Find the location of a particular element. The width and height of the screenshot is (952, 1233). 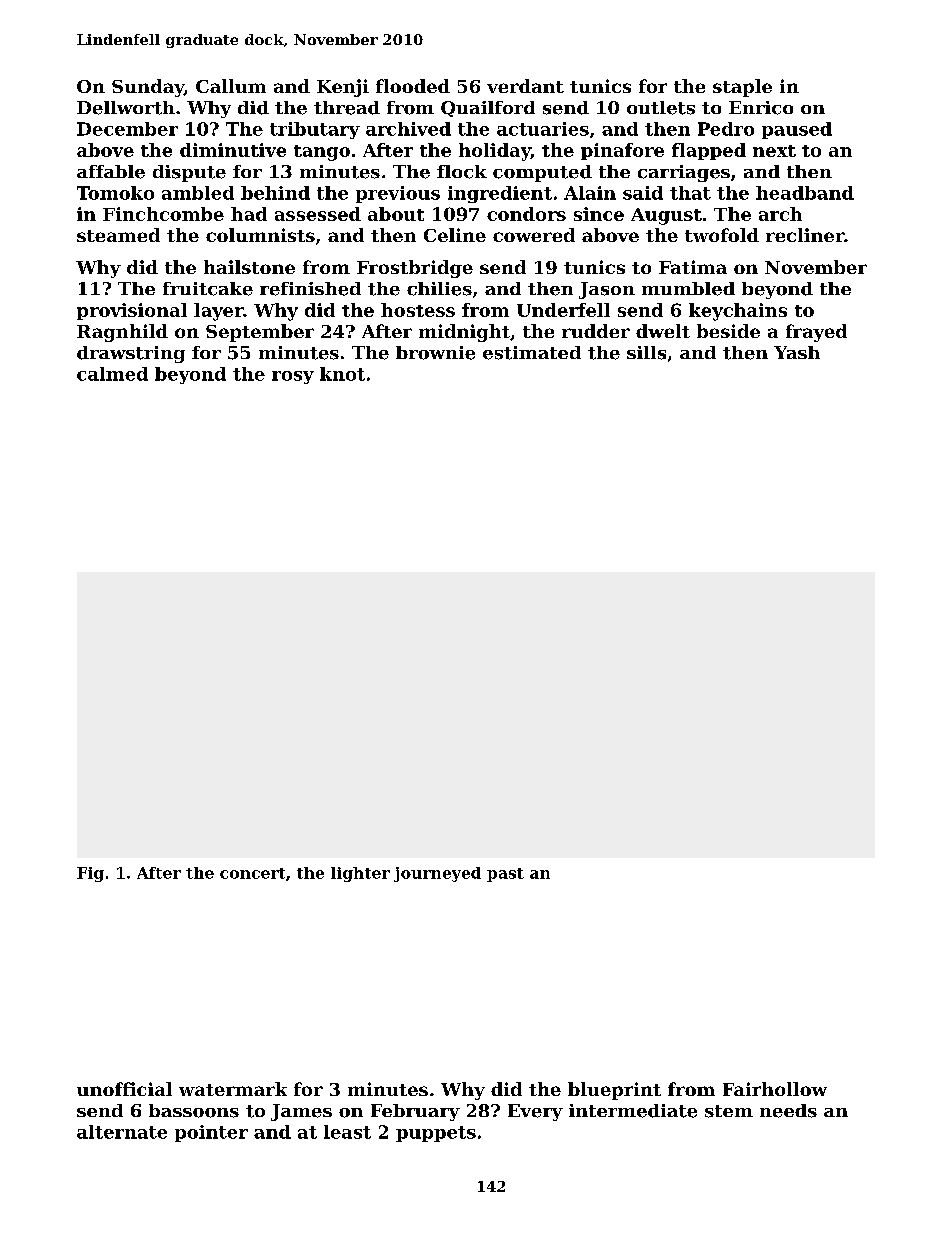

paused is located at coordinates (797, 130).
